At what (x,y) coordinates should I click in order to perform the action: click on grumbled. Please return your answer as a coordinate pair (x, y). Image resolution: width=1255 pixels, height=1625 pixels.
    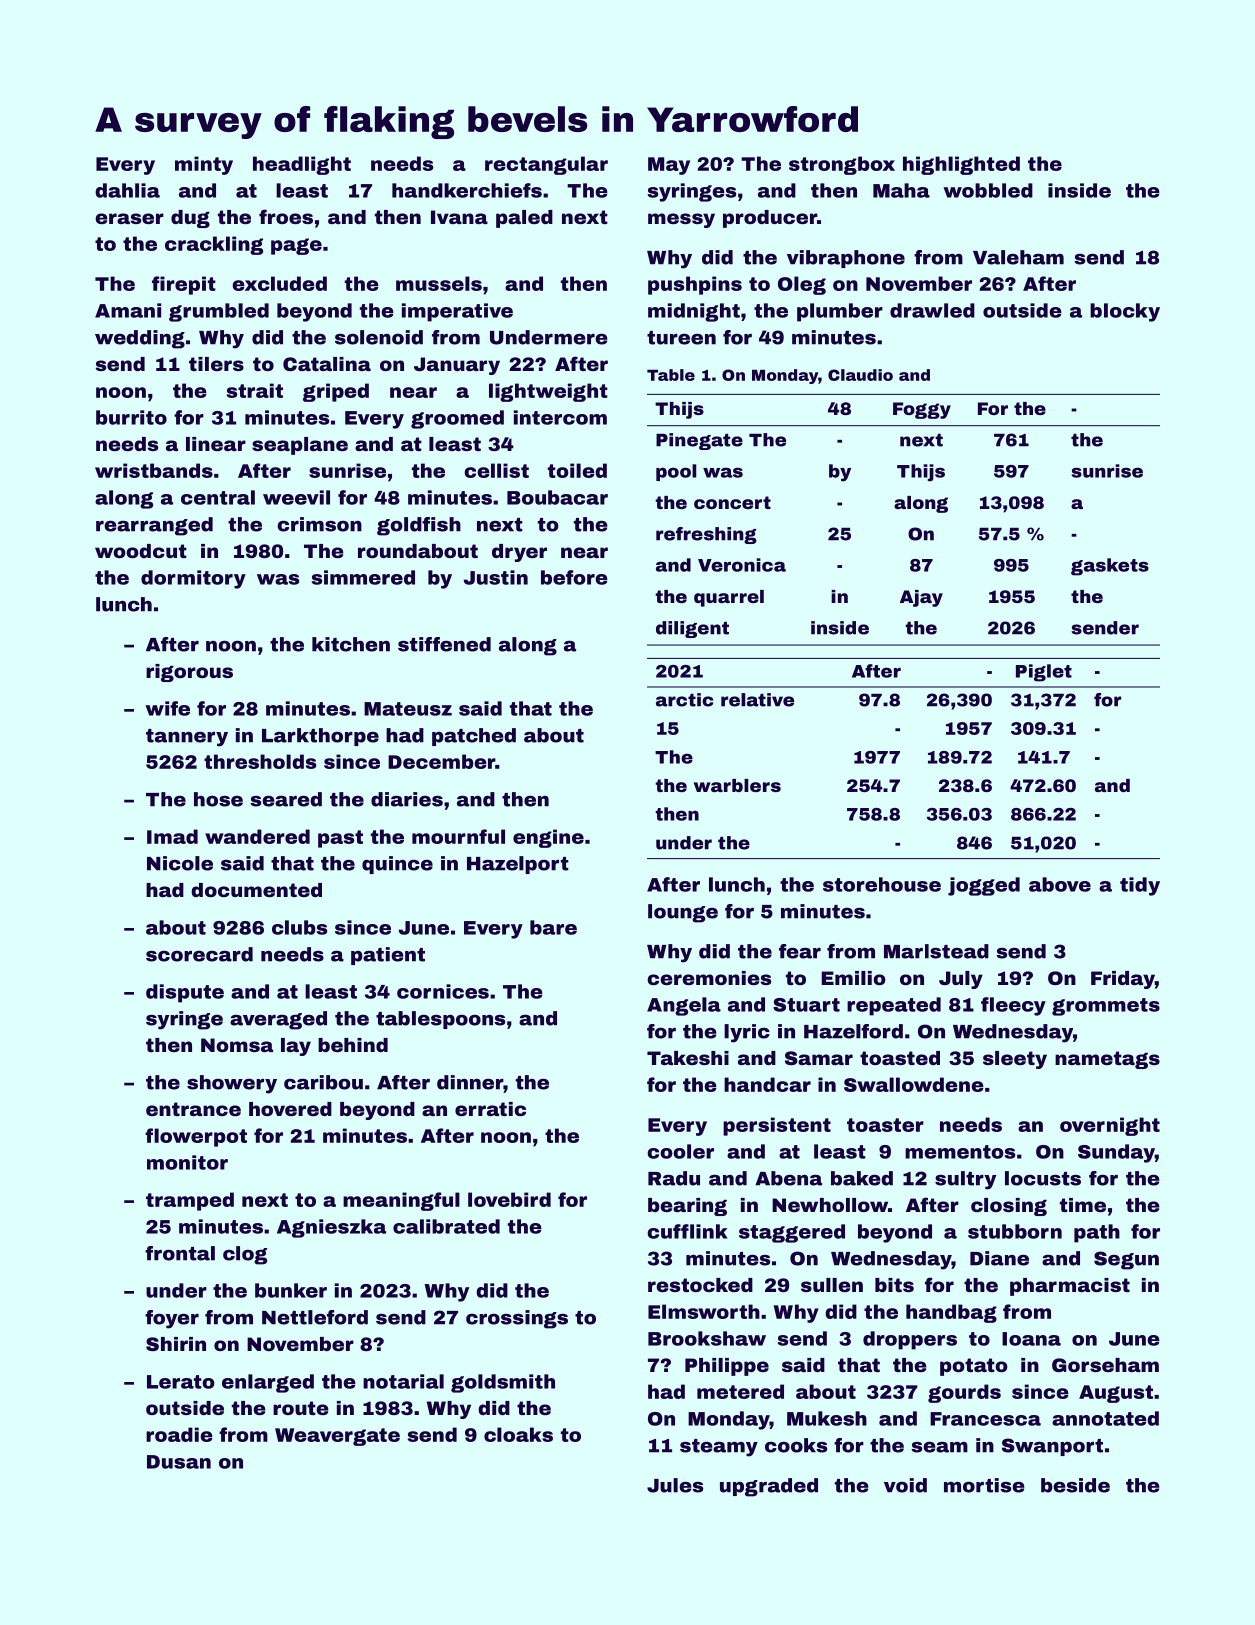
    Looking at the image, I should click on (219, 312).
